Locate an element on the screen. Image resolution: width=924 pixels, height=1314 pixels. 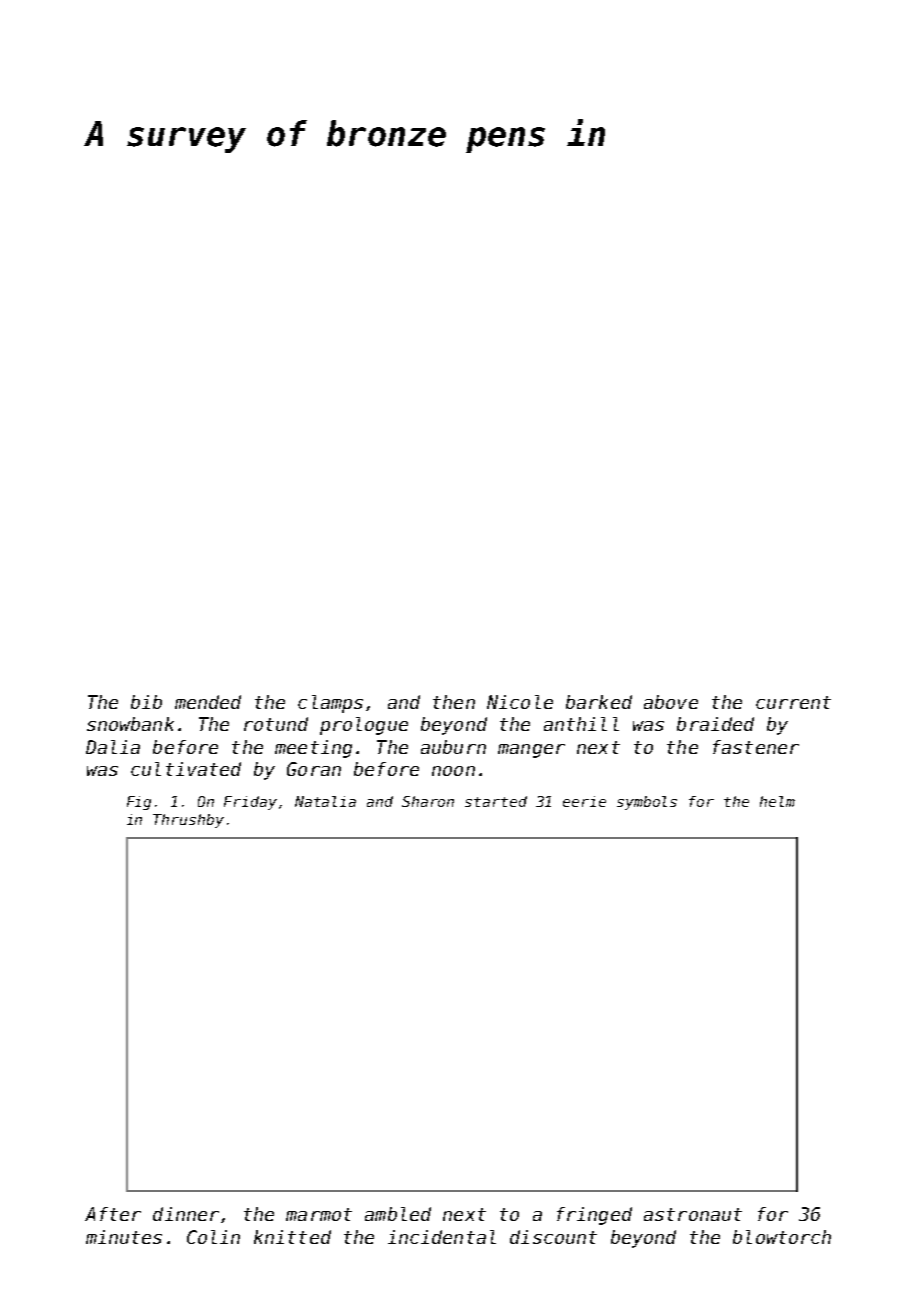
After is located at coordinates (113, 1214).
